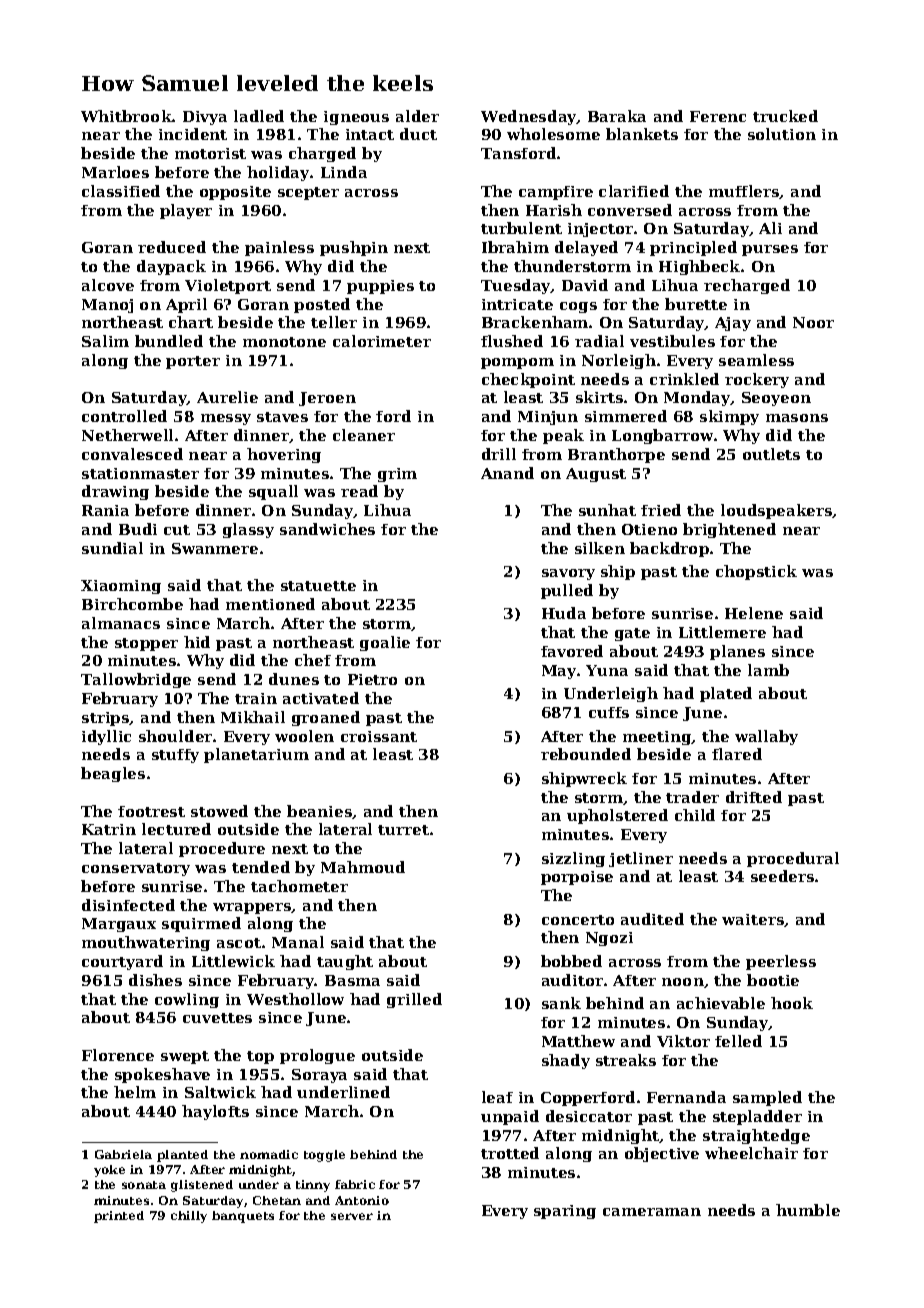 The height and width of the image is (1308, 924). I want to click on stowed, so click(219, 811).
